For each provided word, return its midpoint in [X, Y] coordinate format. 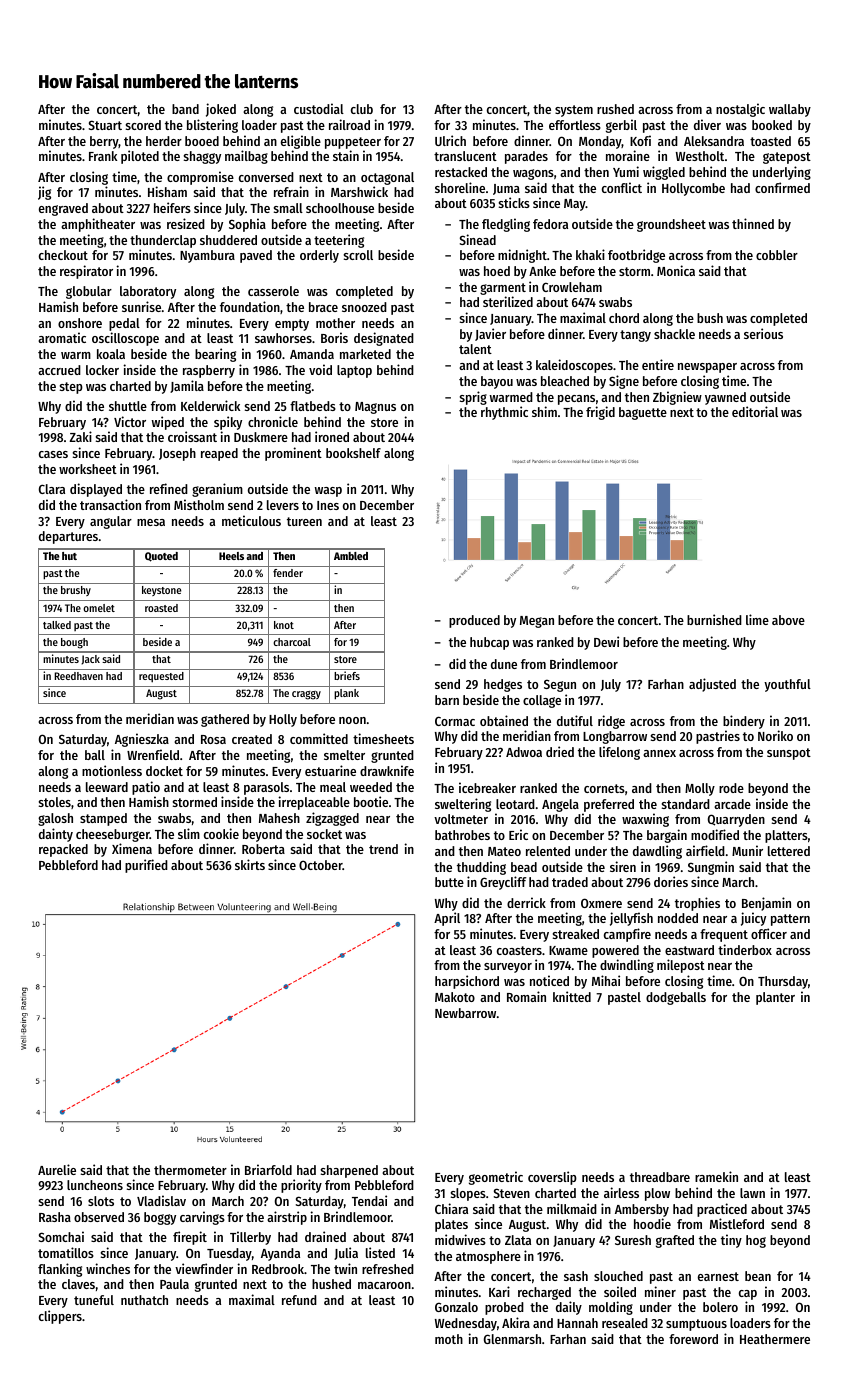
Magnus [375, 408]
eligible [301, 142]
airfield [705, 850]
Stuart [105, 125]
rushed [615, 109]
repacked [63, 850]
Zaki [80, 436]
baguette [643, 413]
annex [659, 753]
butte [449, 882]
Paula [174, 1284]
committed [319, 738]
